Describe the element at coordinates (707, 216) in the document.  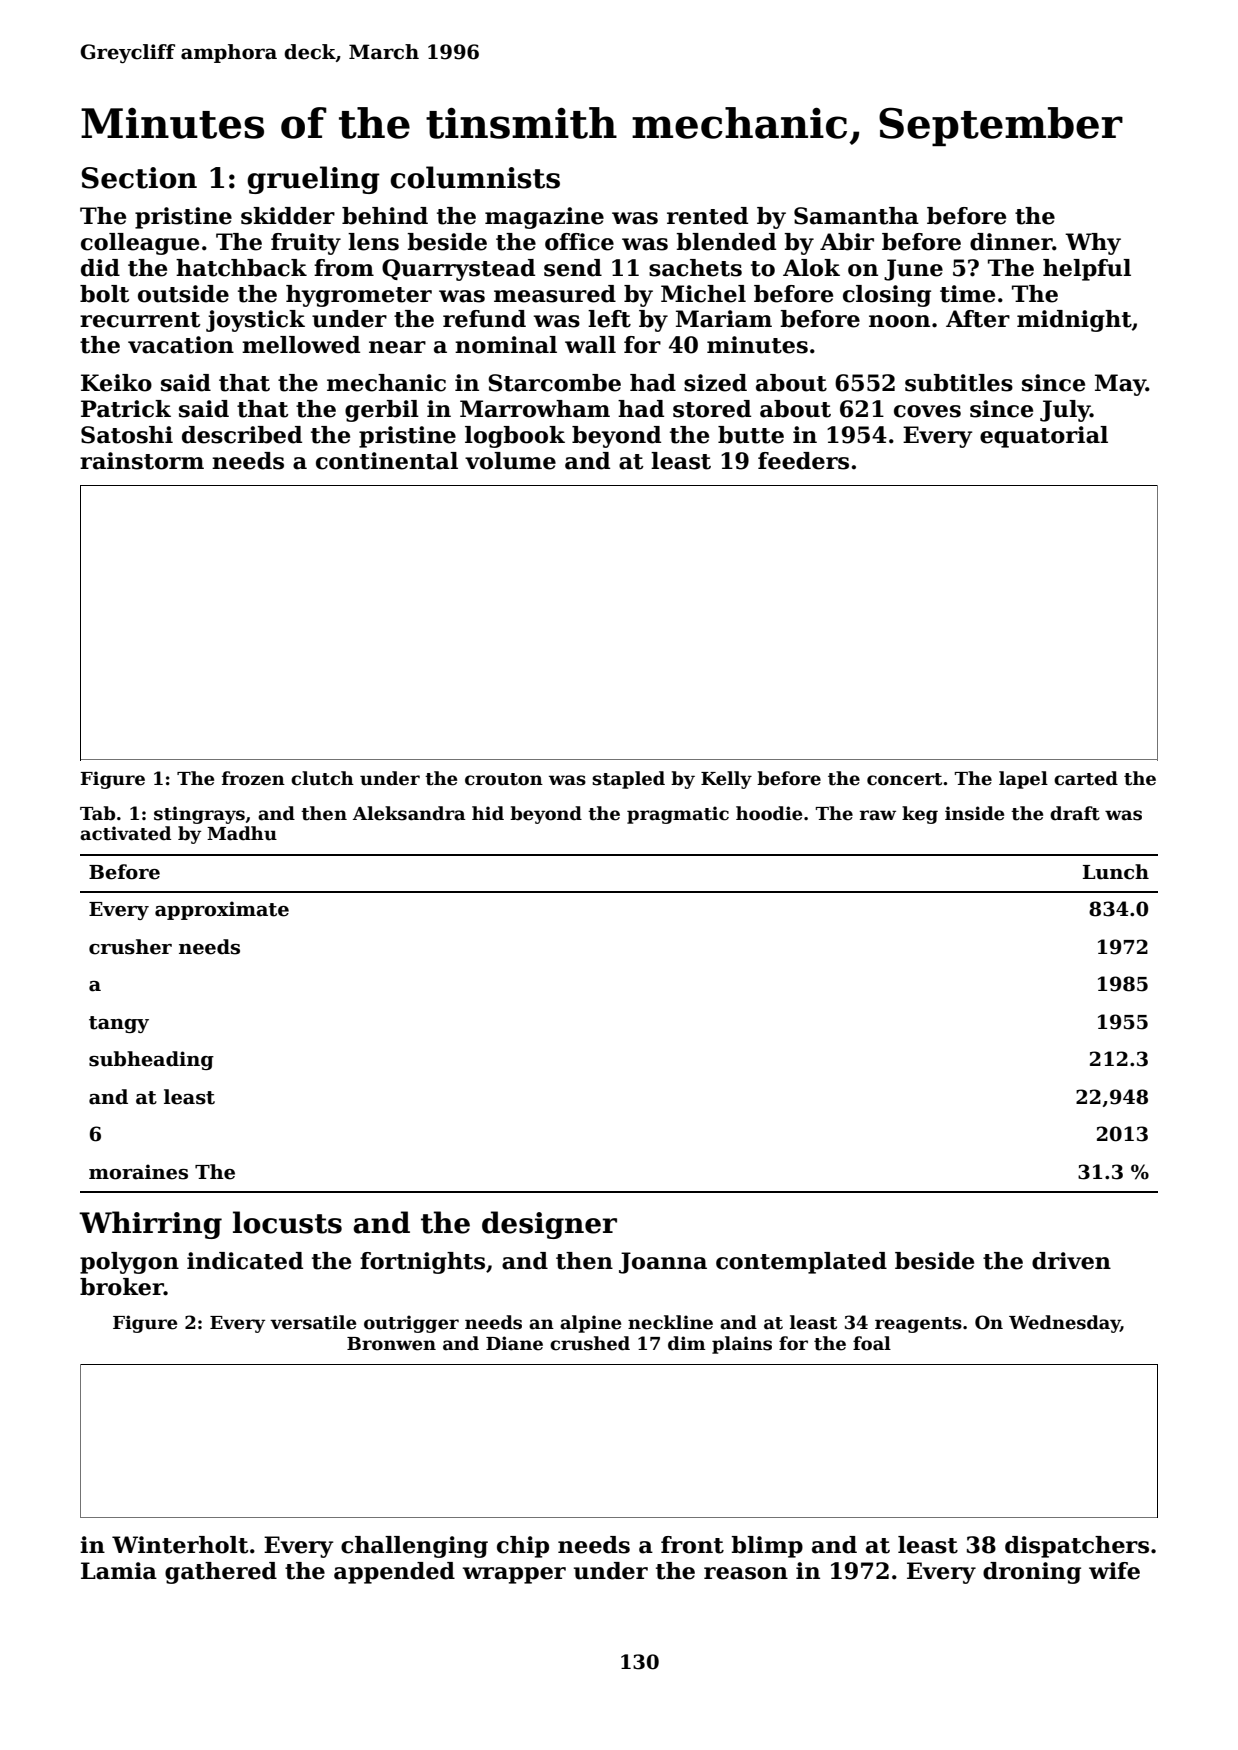
I see `rented` at that location.
